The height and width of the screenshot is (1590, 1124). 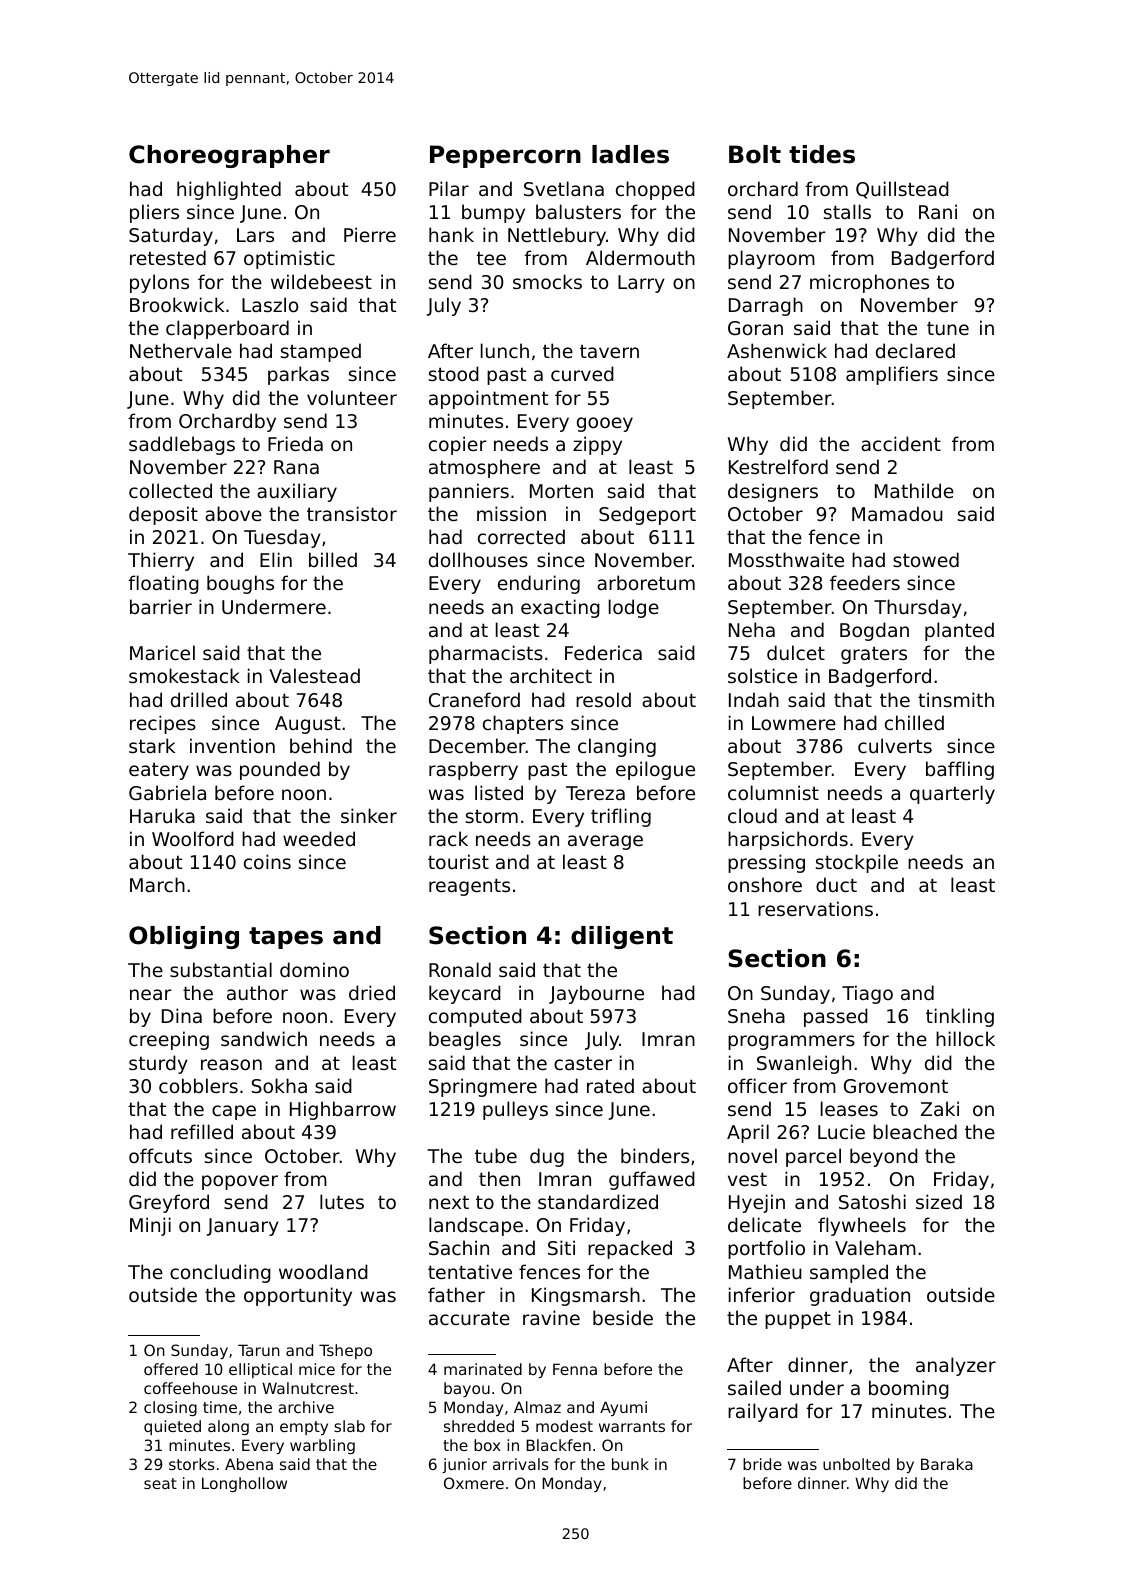 What do you see at coordinates (788, 840) in the screenshot?
I see `harpsichords` at bounding box center [788, 840].
